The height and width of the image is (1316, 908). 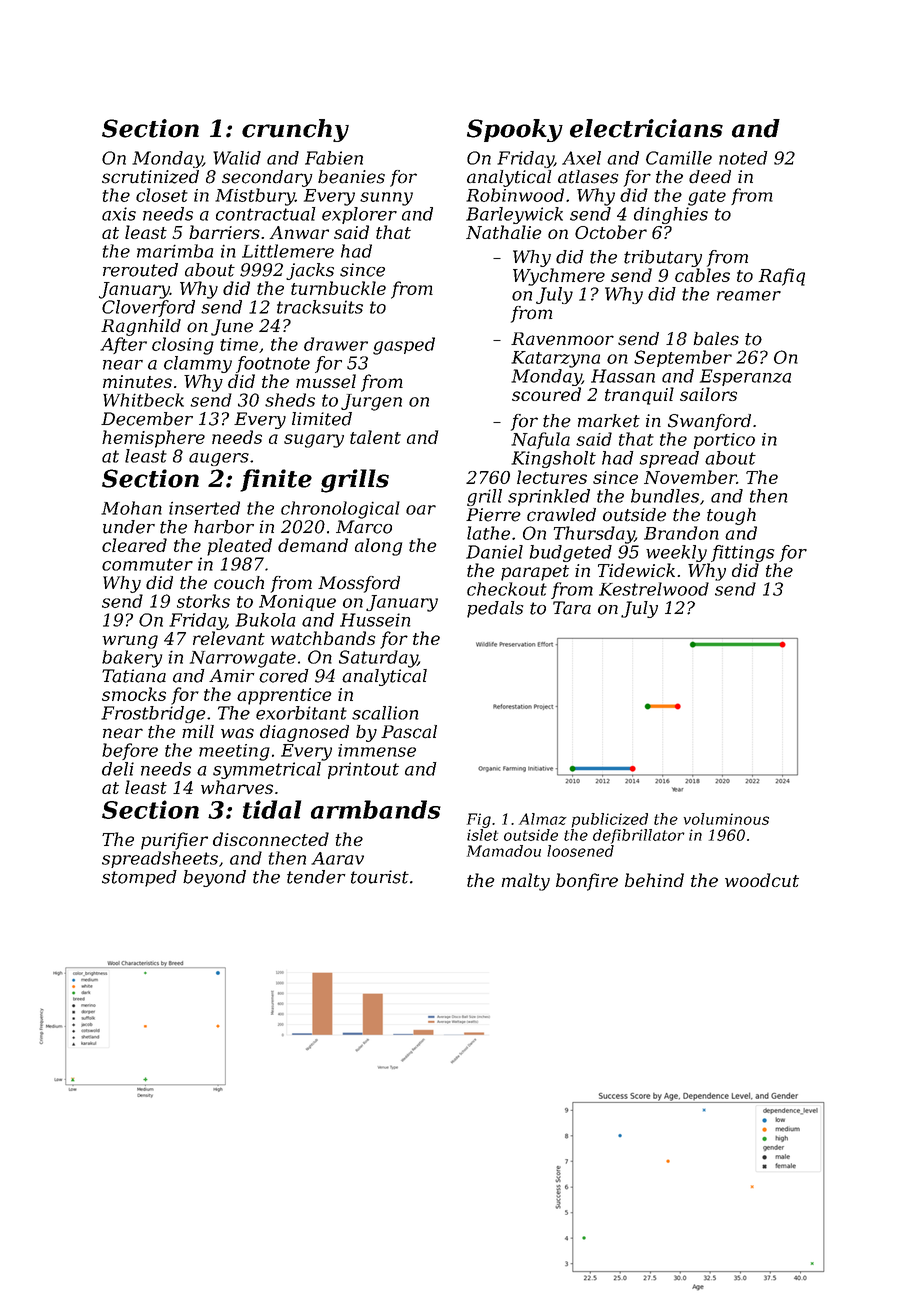 What do you see at coordinates (139, 878) in the image?
I see `stomped` at bounding box center [139, 878].
